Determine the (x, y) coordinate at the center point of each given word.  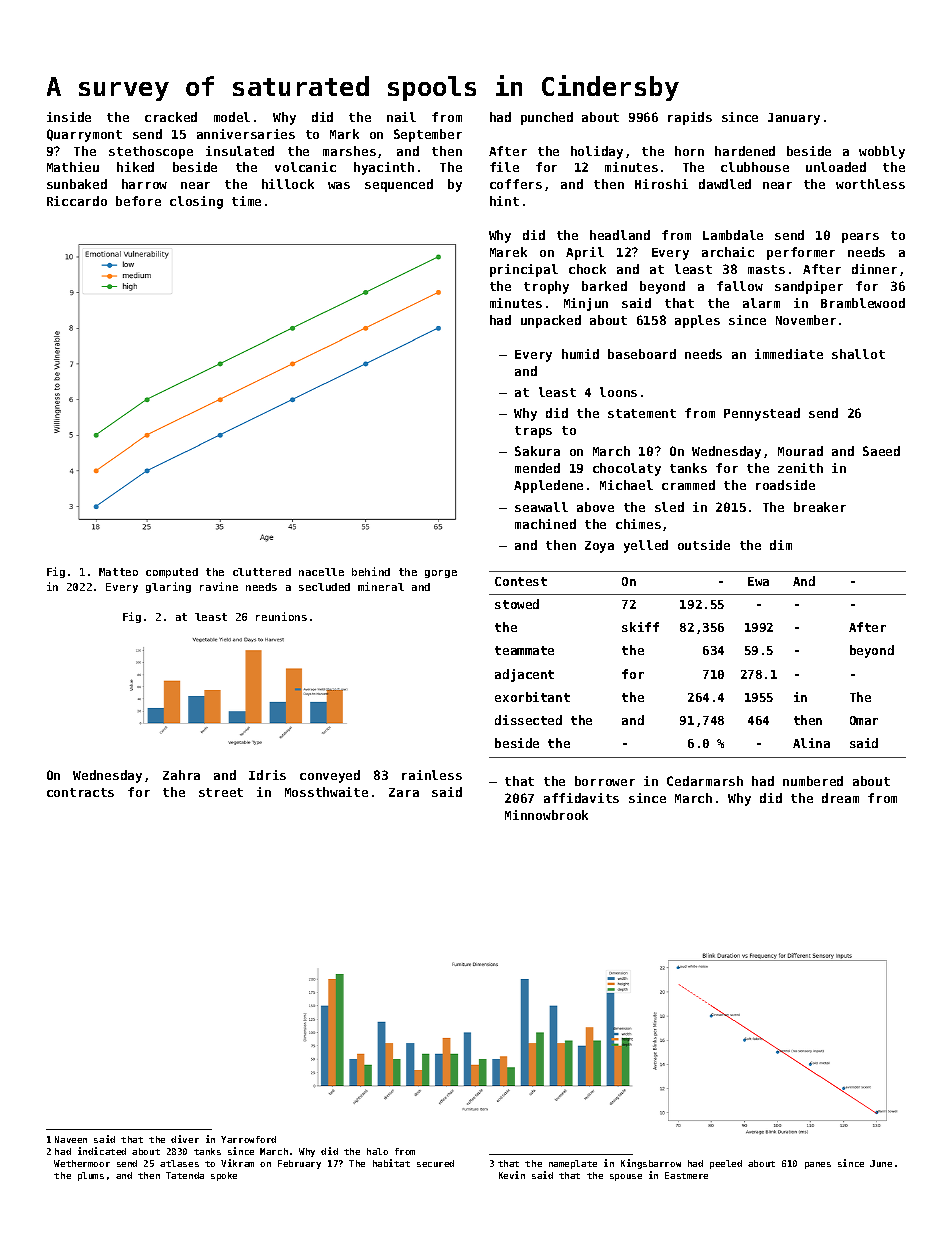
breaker (820, 507)
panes (818, 1165)
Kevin (512, 1175)
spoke (224, 1176)
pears (860, 238)
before (138, 201)
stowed (517, 604)
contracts (80, 792)
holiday (597, 152)
